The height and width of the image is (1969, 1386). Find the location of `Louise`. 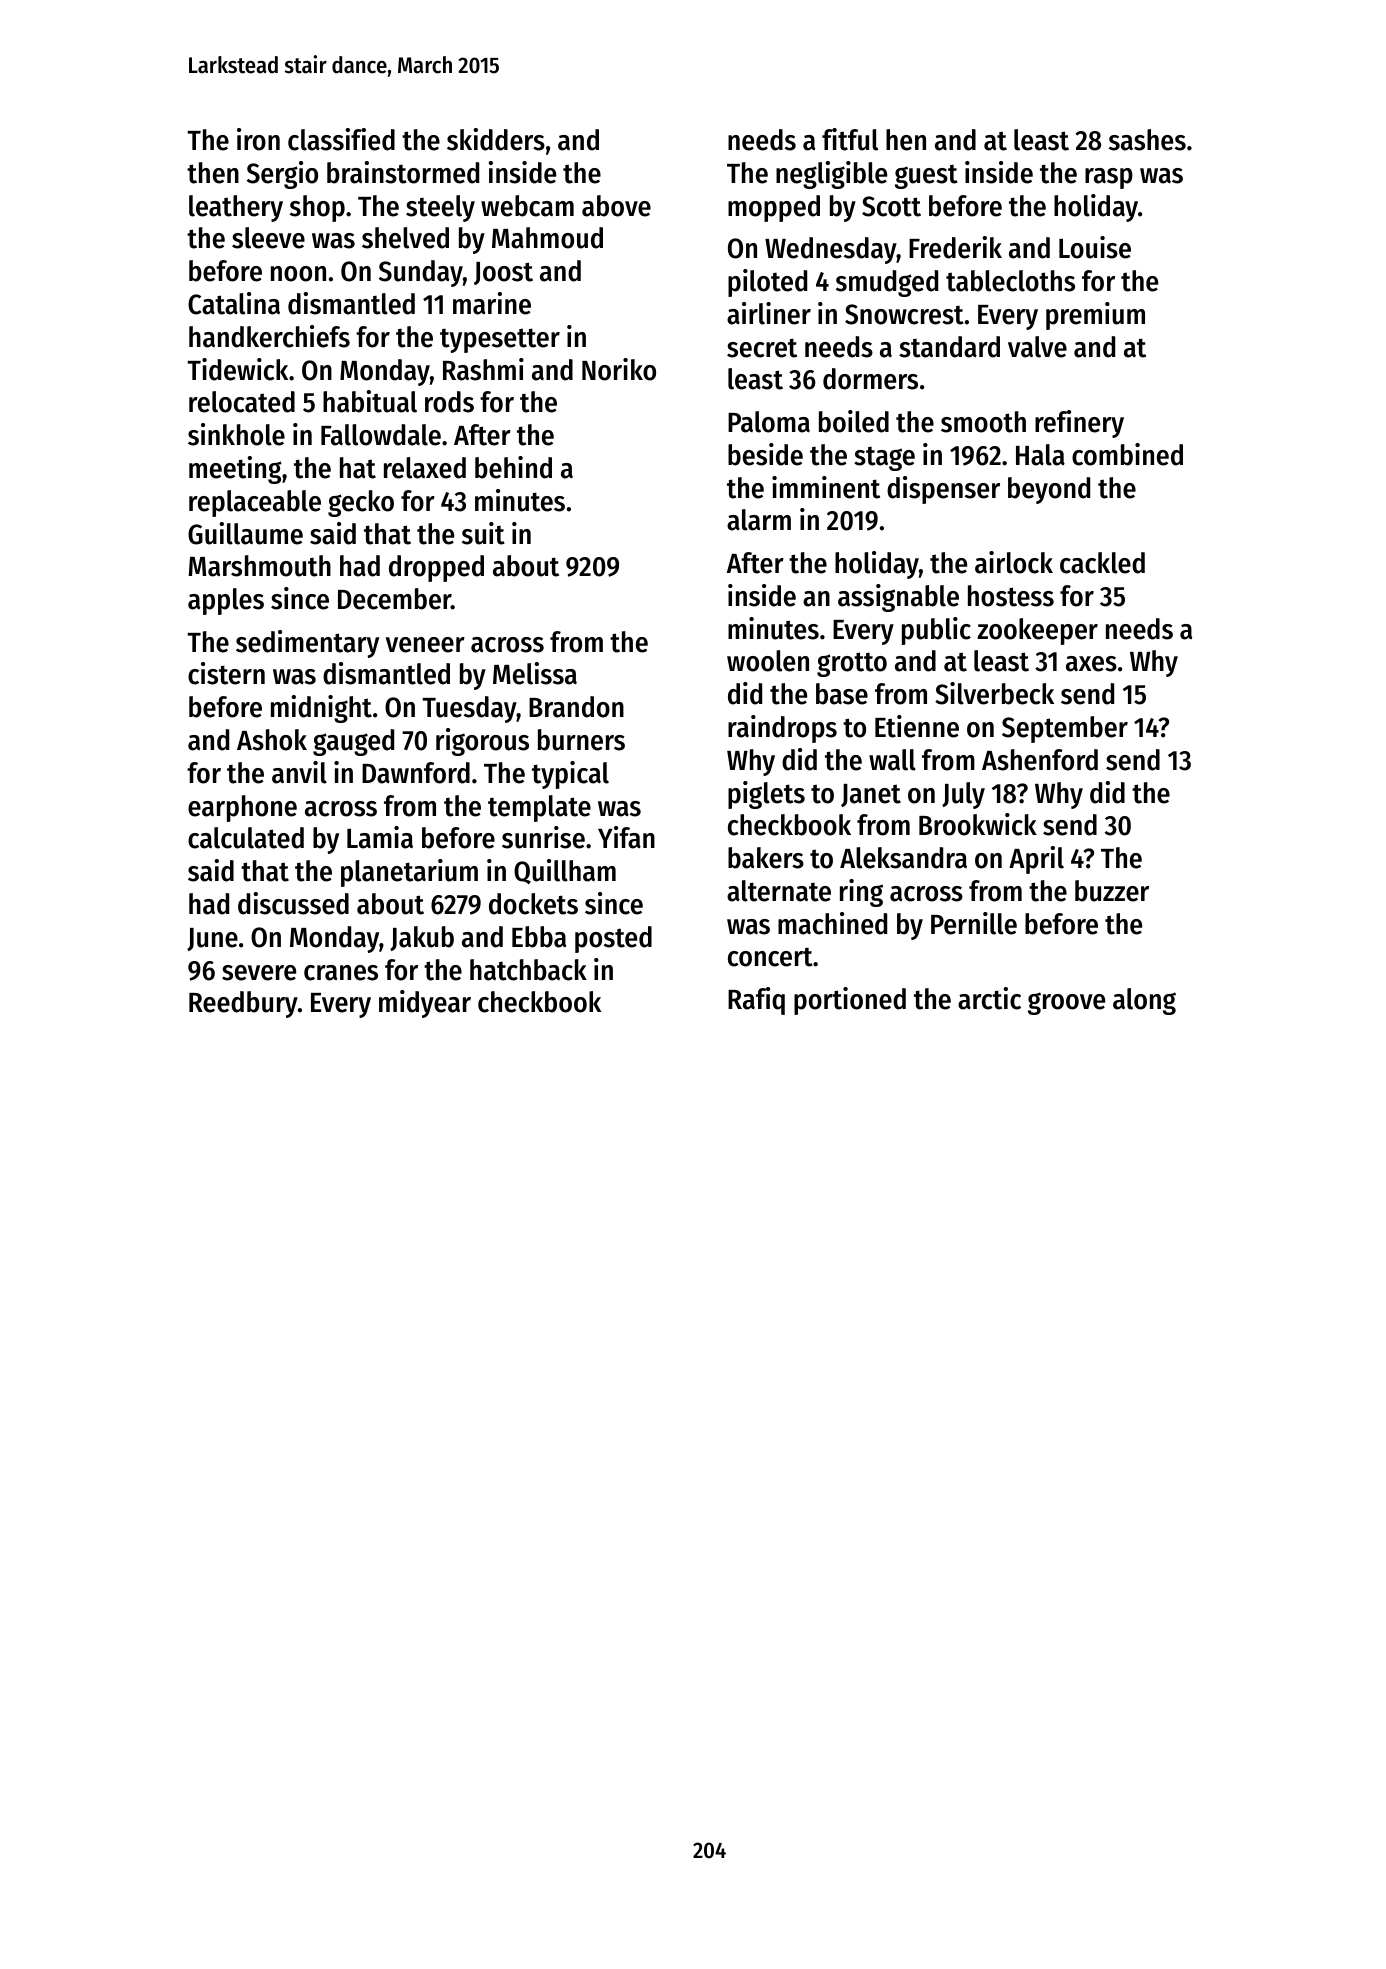

Louise is located at coordinates (1095, 247).
